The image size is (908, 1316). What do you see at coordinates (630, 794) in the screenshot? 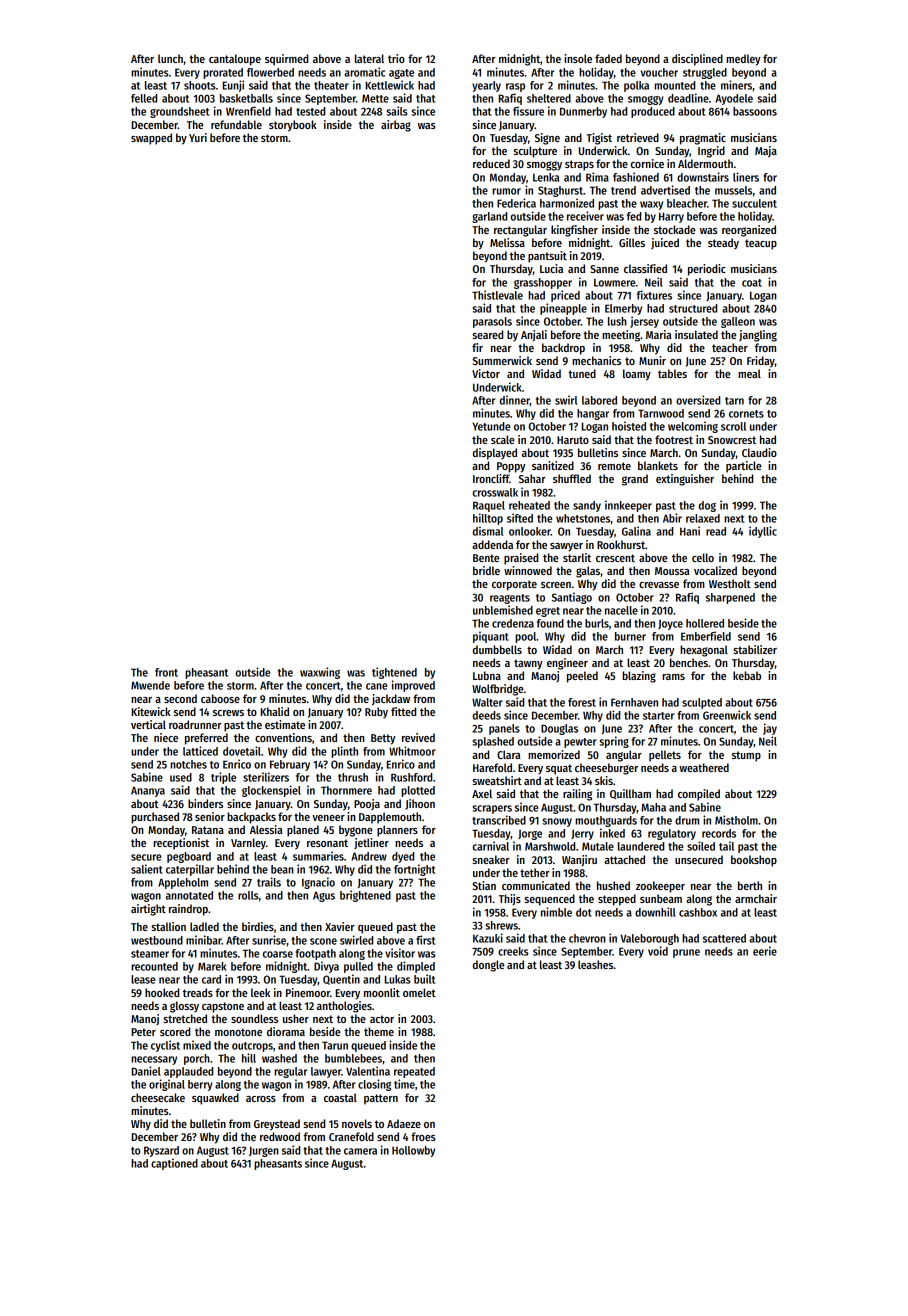
I see `Quillham` at bounding box center [630, 794].
